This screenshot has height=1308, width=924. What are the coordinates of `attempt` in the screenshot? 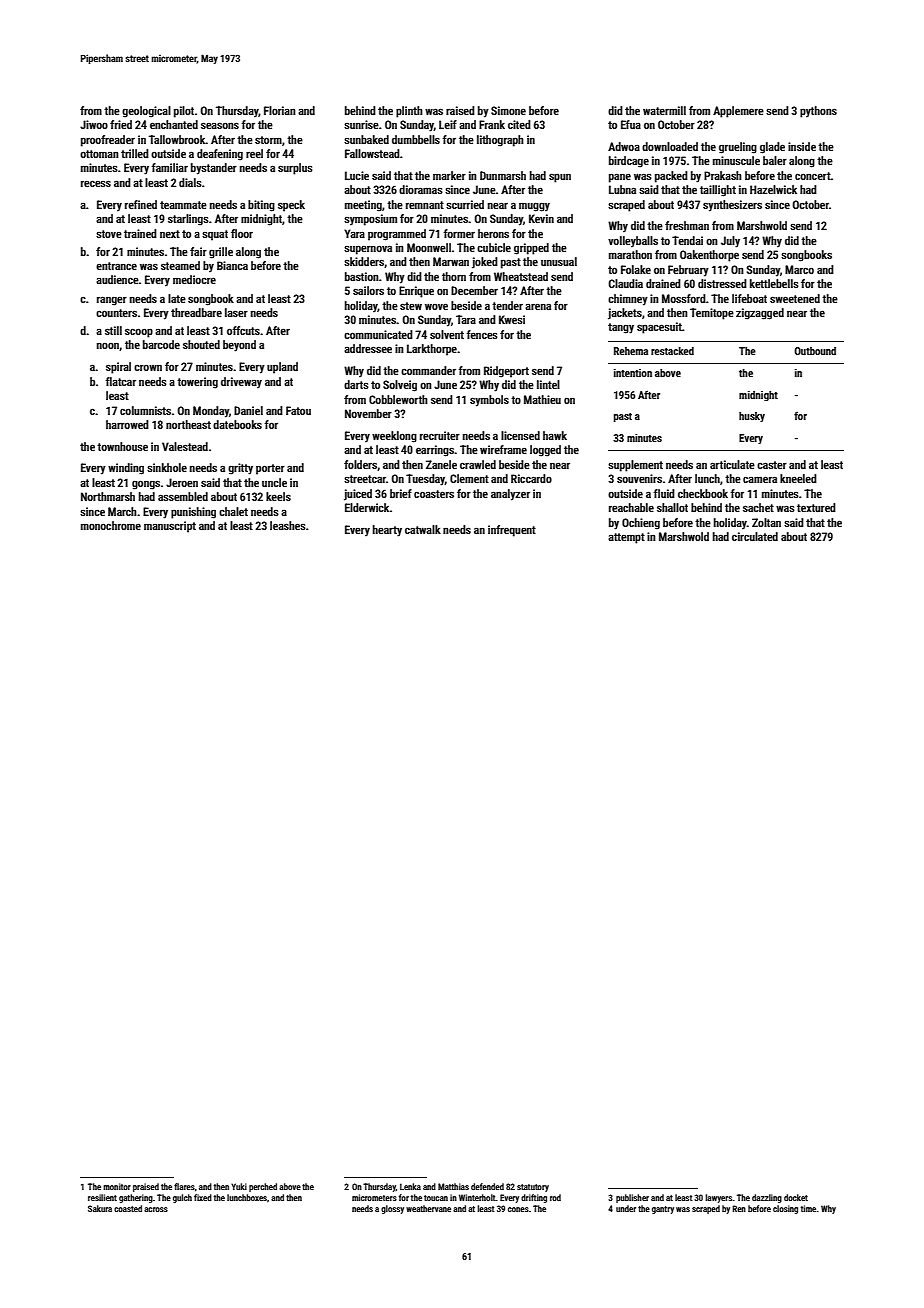 It's located at (626, 538).
